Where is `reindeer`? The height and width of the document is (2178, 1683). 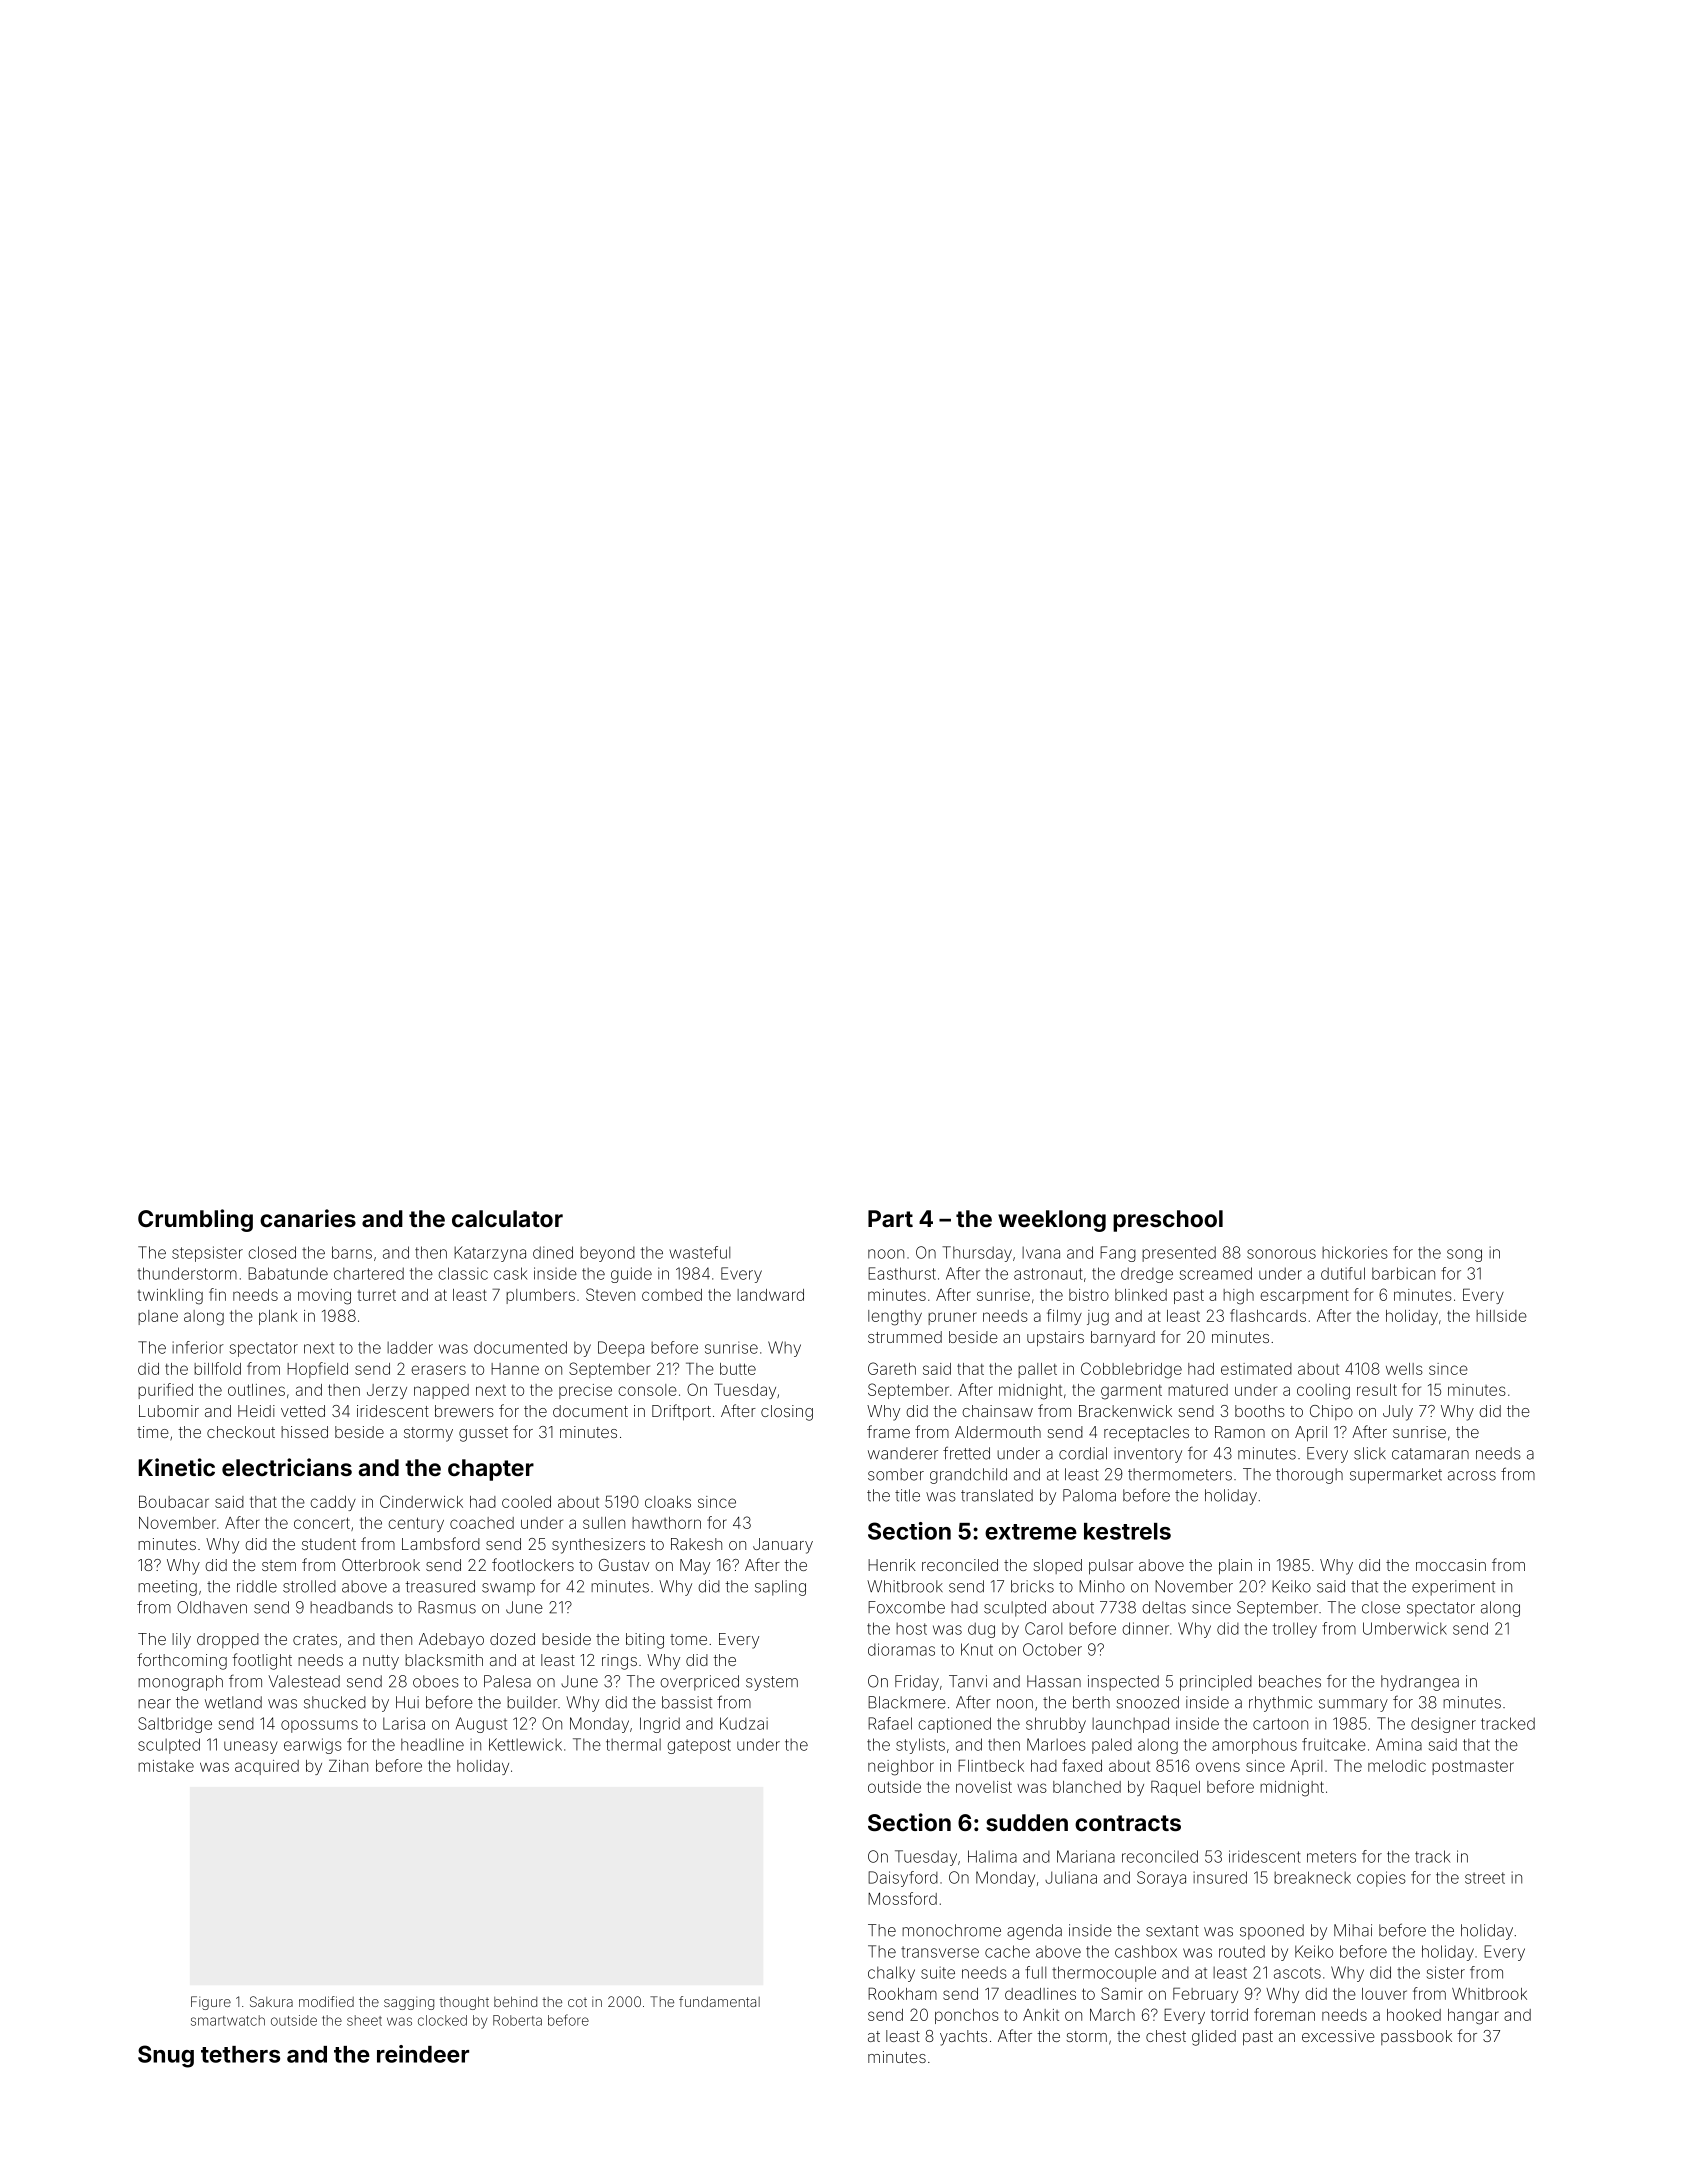
reindeer is located at coordinates (423, 2054).
